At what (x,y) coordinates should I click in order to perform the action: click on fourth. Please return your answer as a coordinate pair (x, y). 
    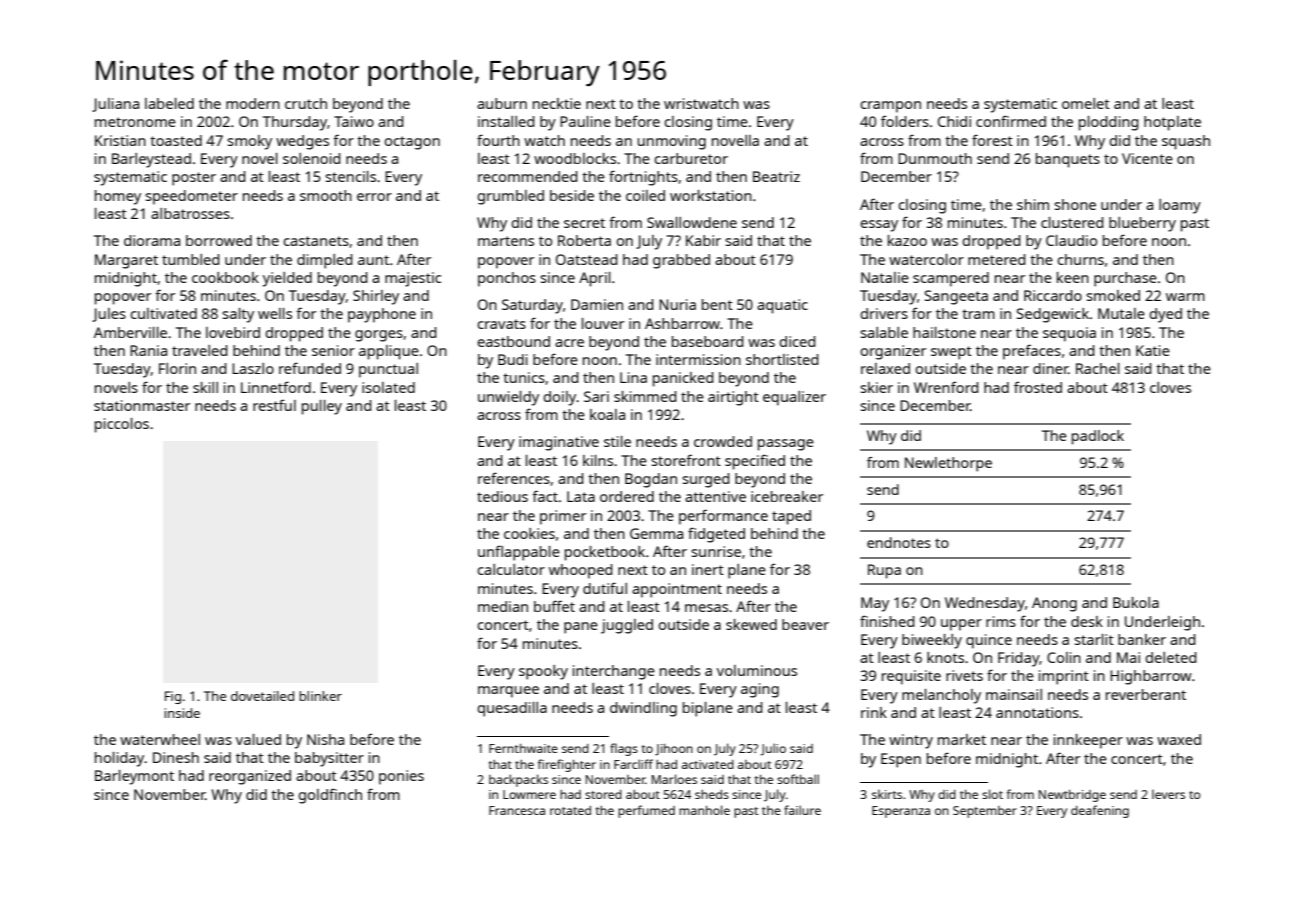
    Looking at the image, I should click on (498, 140).
